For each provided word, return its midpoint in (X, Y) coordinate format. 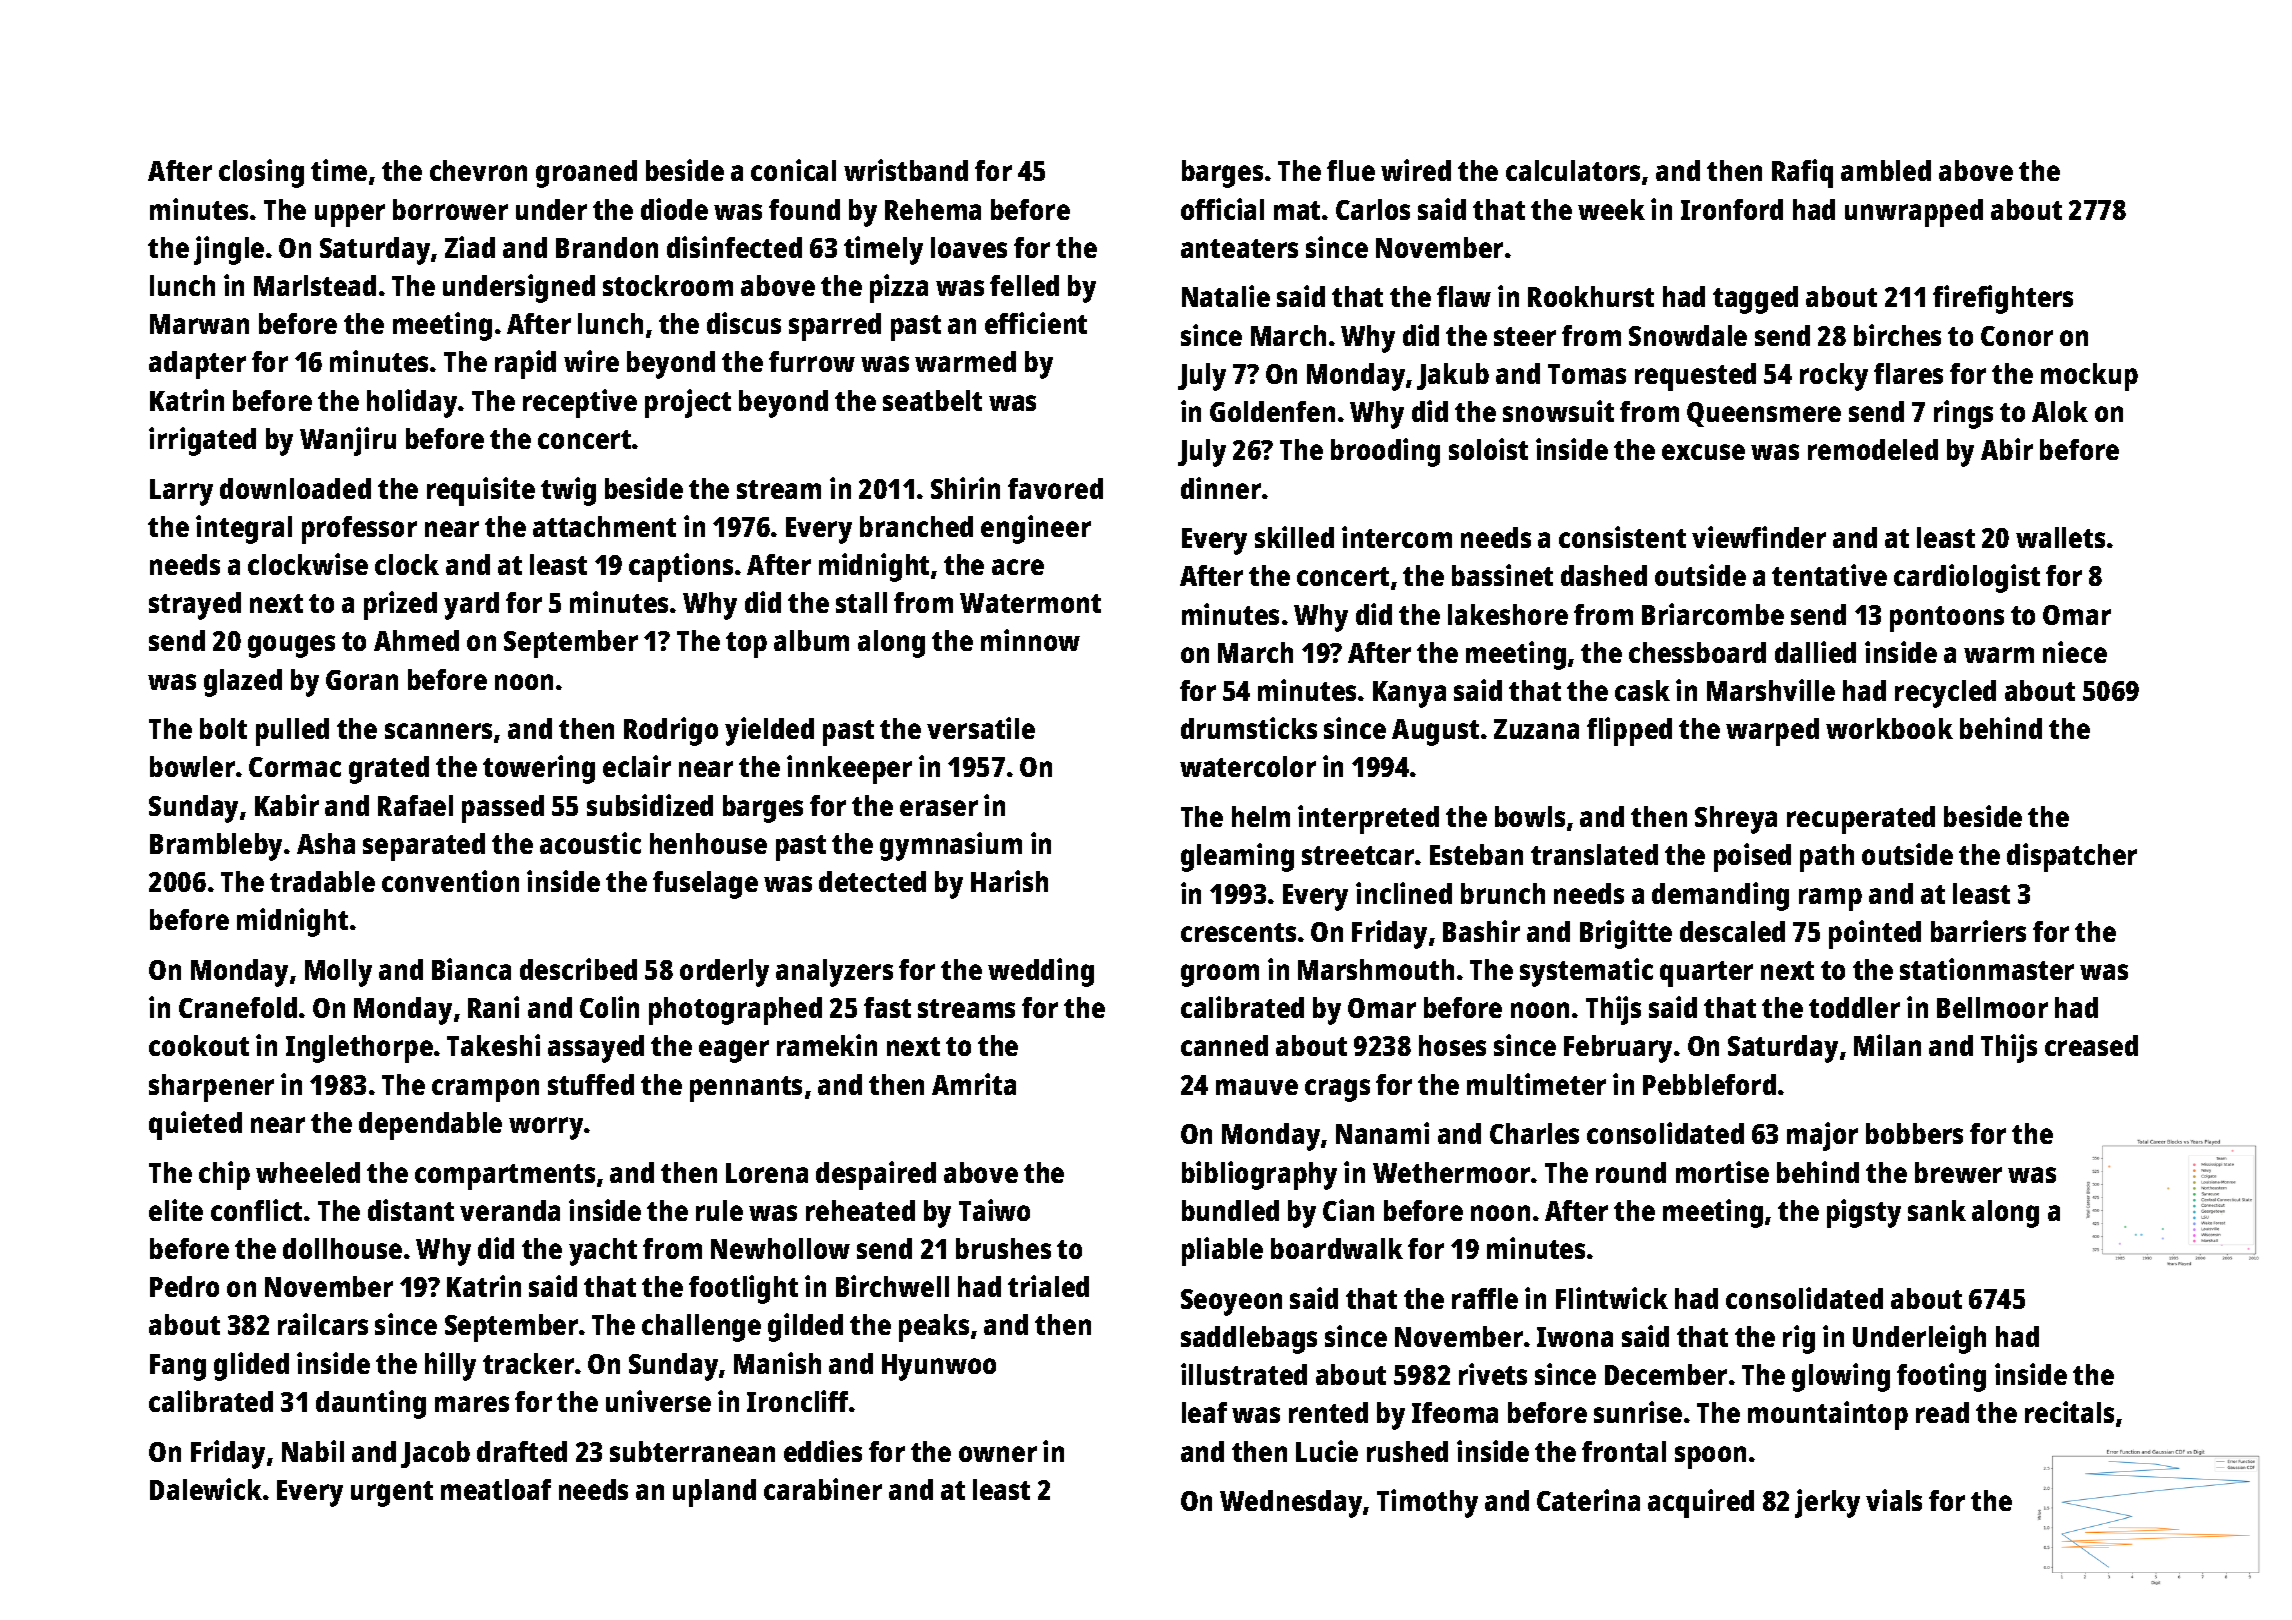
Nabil (313, 1451)
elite (176, 1210)
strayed (195, 606)
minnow (1030, 640)
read (1942, 1412)
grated (389, 770)
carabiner (823, 1489)
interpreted (1368, 819)
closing (261, 173)
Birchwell (892, 1286)
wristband (906, 170)
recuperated (1861, 820)
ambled (1886, 170)
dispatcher (2072, 857)
